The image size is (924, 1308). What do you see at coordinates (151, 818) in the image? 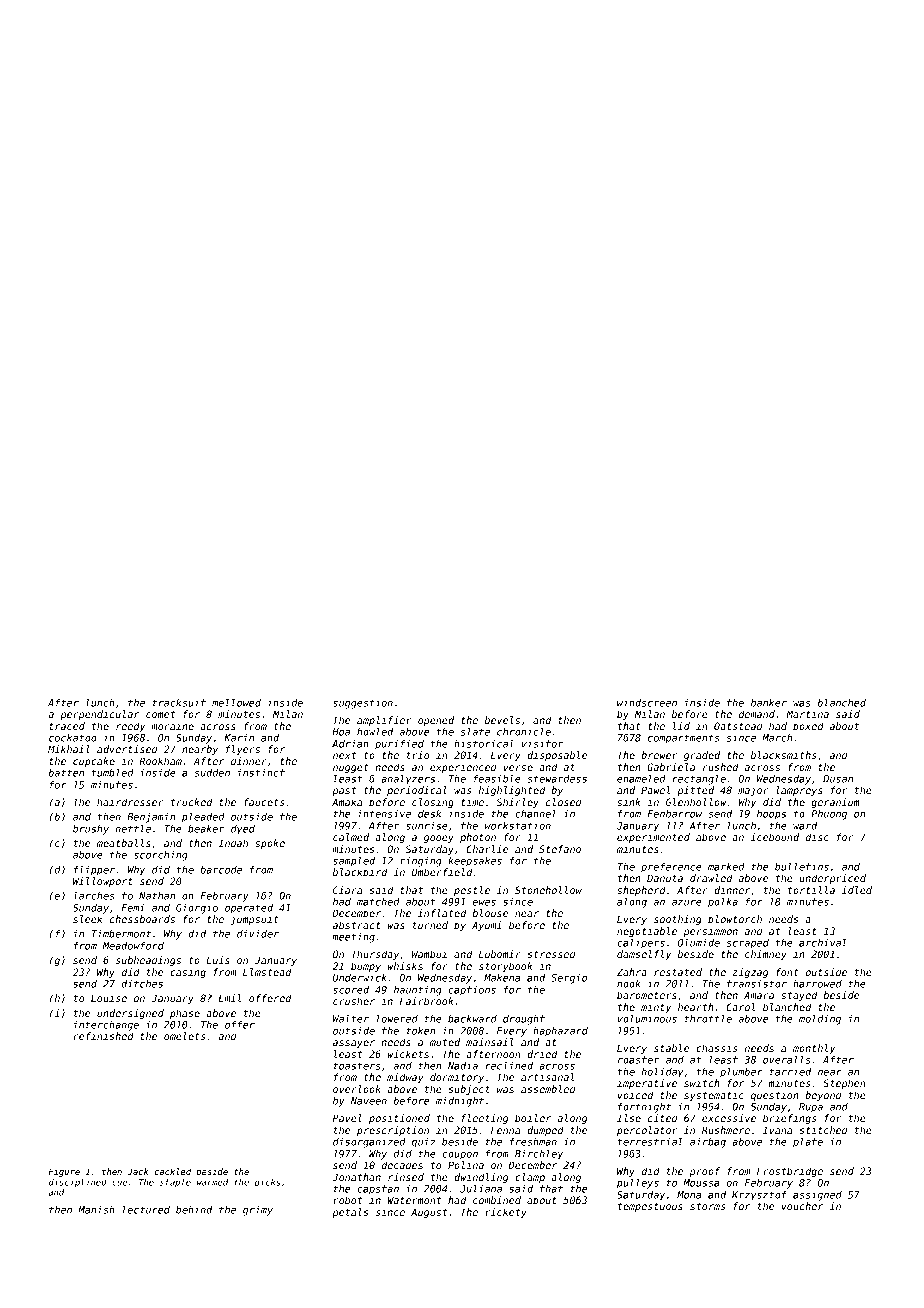
I see `Benjamin` at bounding box center [151, 818].
